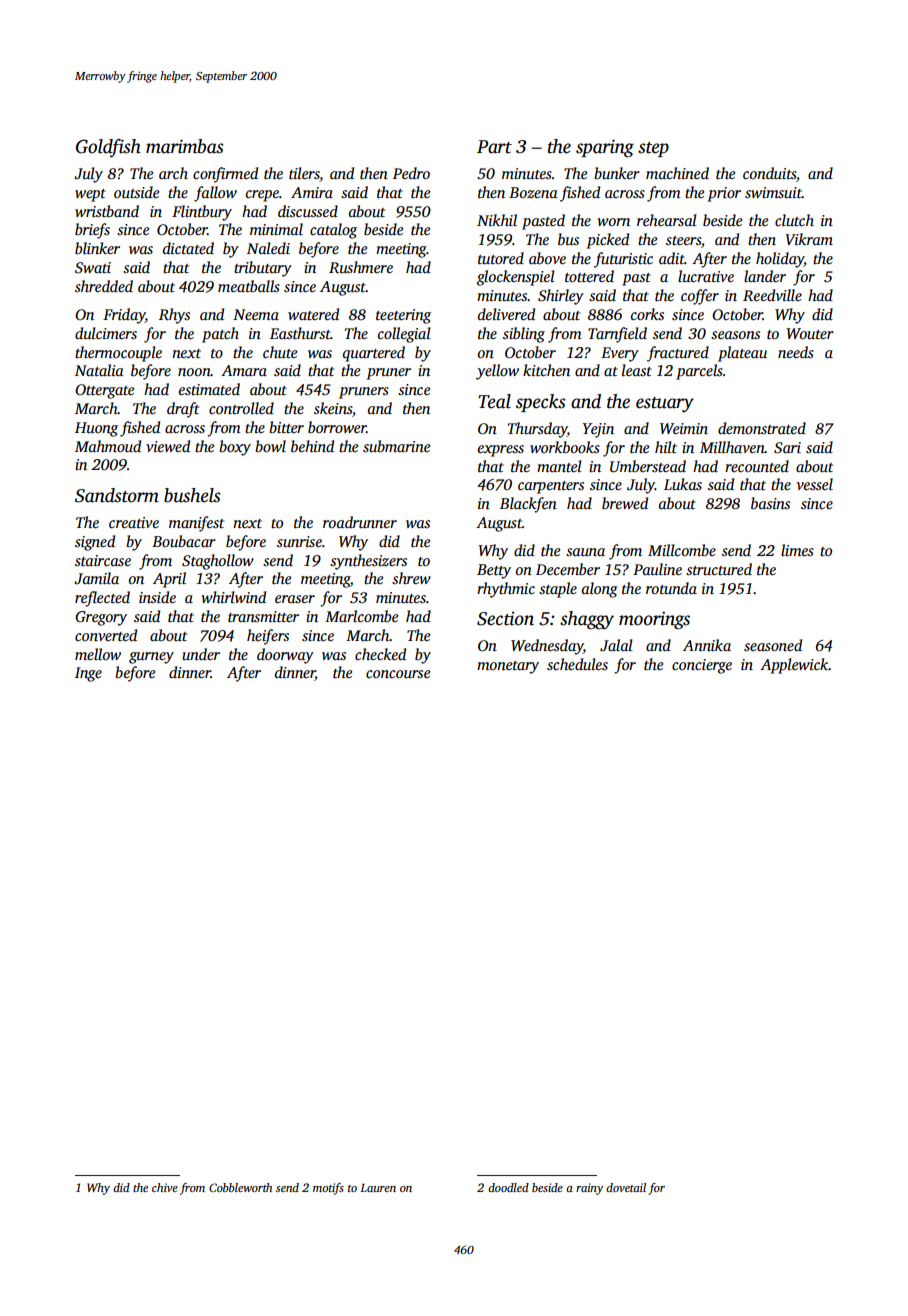  What do you see at coordinates (626, 1187) in the screenshot?
I see `dovetail` at bounding box center [626, 1187].
